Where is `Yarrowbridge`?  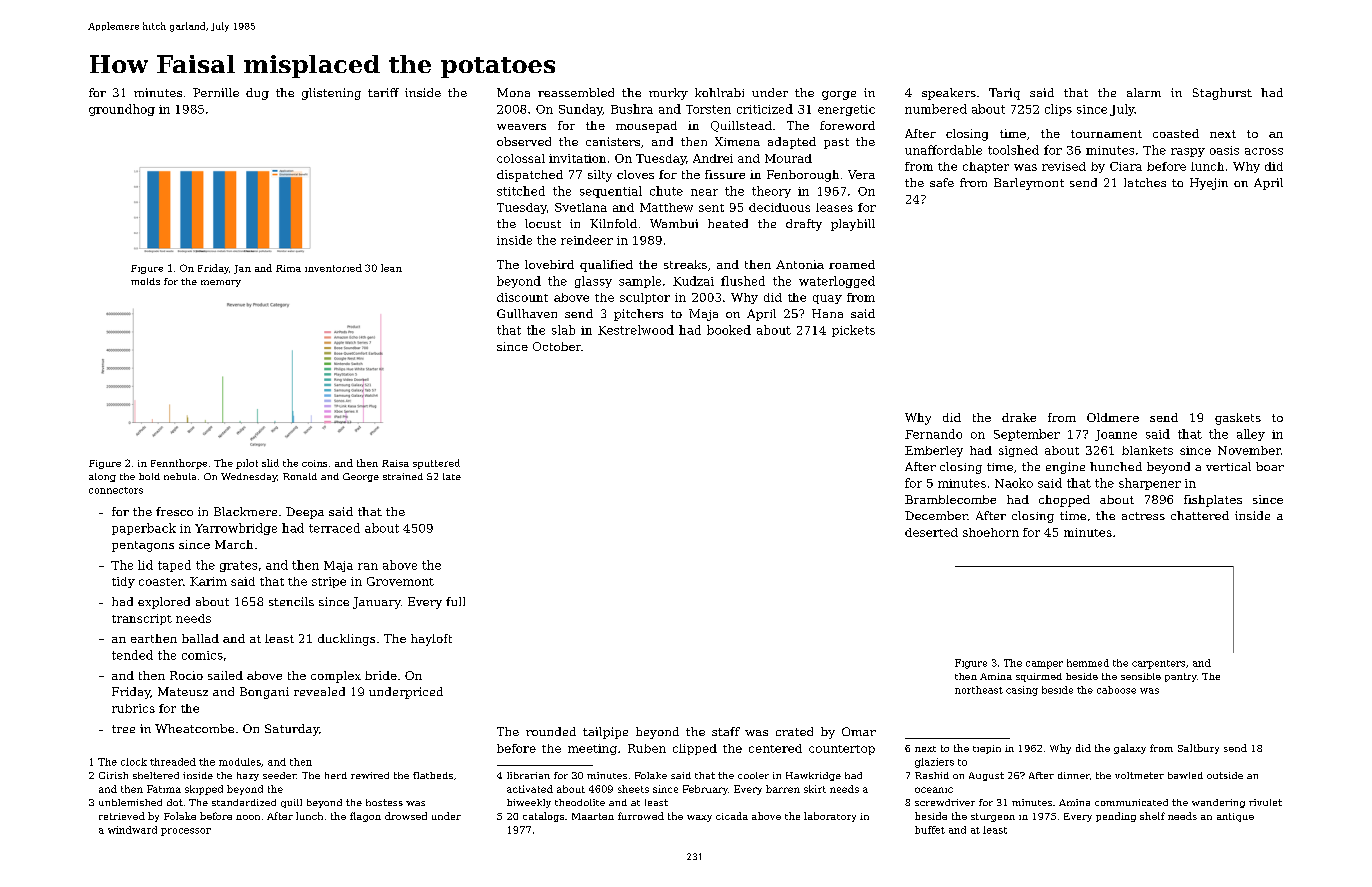
Yarrowbridge is located at coordinates (236, 529).
